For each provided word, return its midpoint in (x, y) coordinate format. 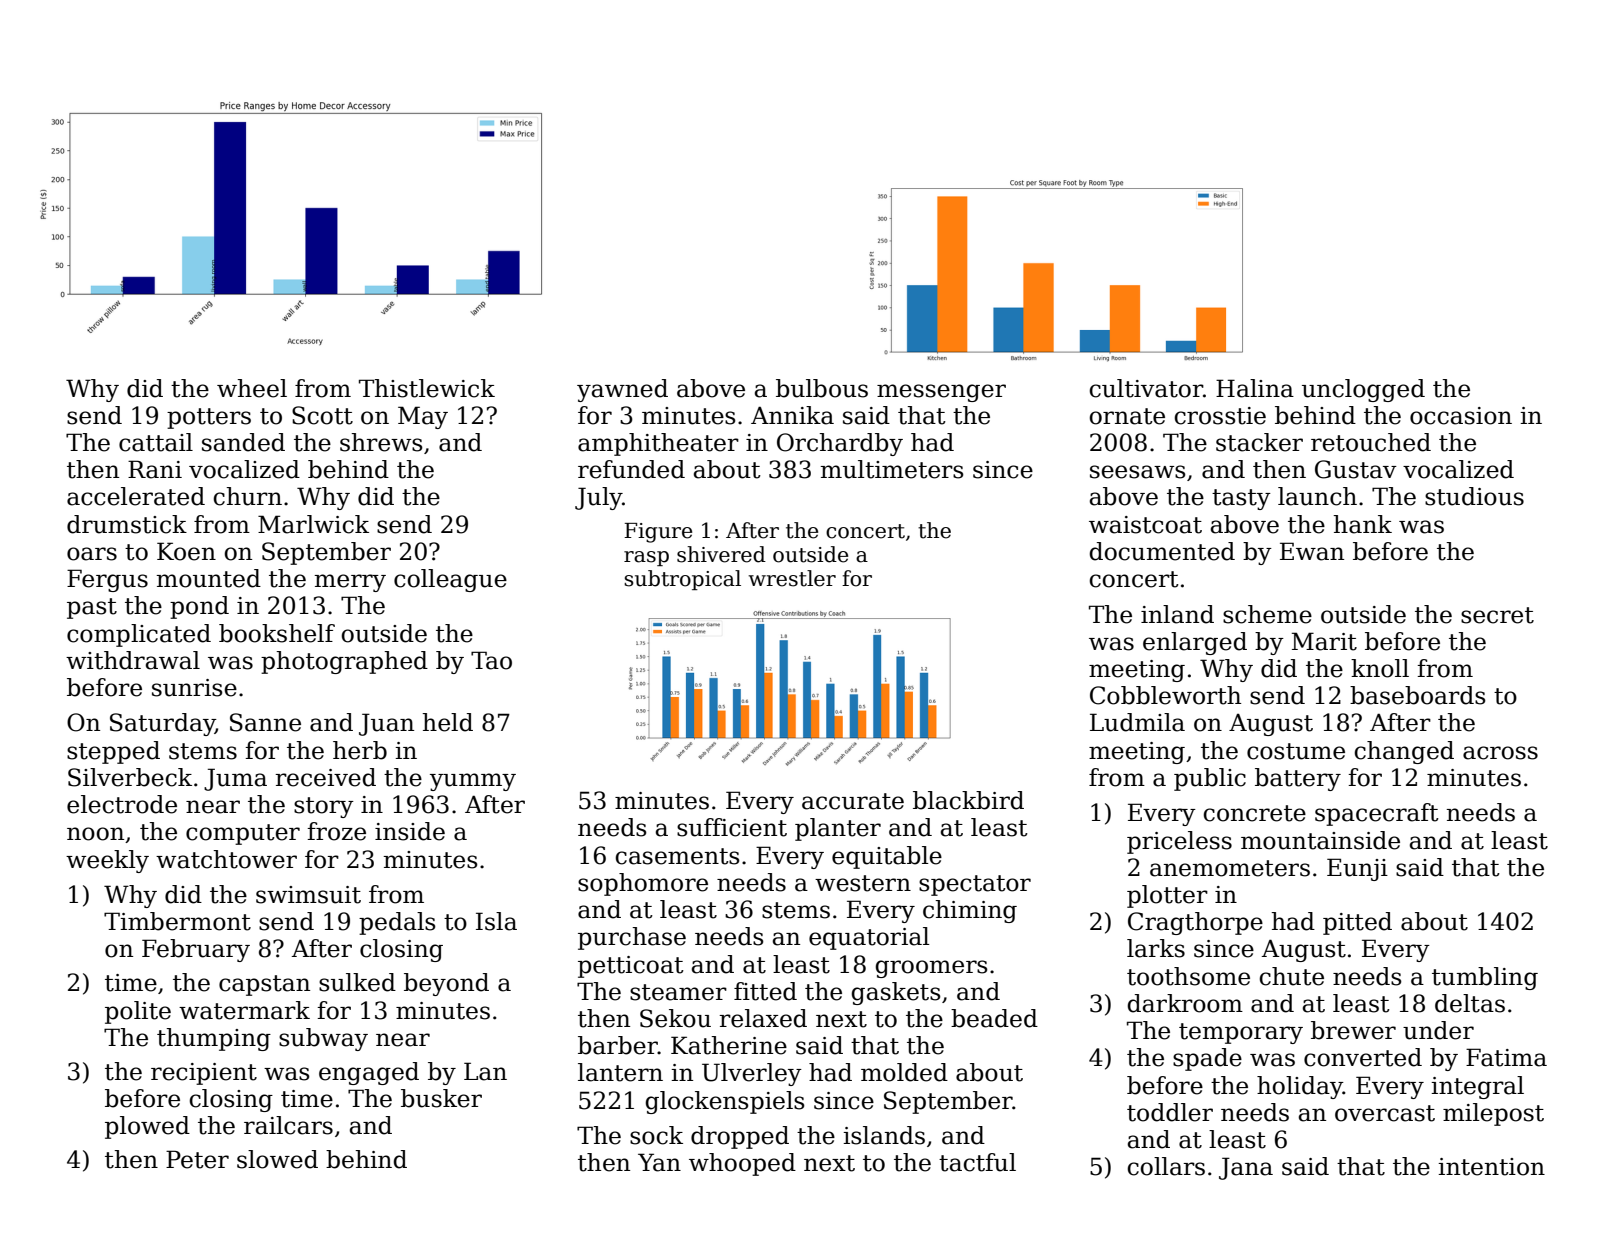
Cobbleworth (1165, 695)
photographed (344, 662)
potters (209, 418)
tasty (1241, 499)
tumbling (1485, 978)
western (863, 883)
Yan (659, 1162)
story (324, 807)
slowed (277, 1159)
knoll (1380, 668)
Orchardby (840, 444)
